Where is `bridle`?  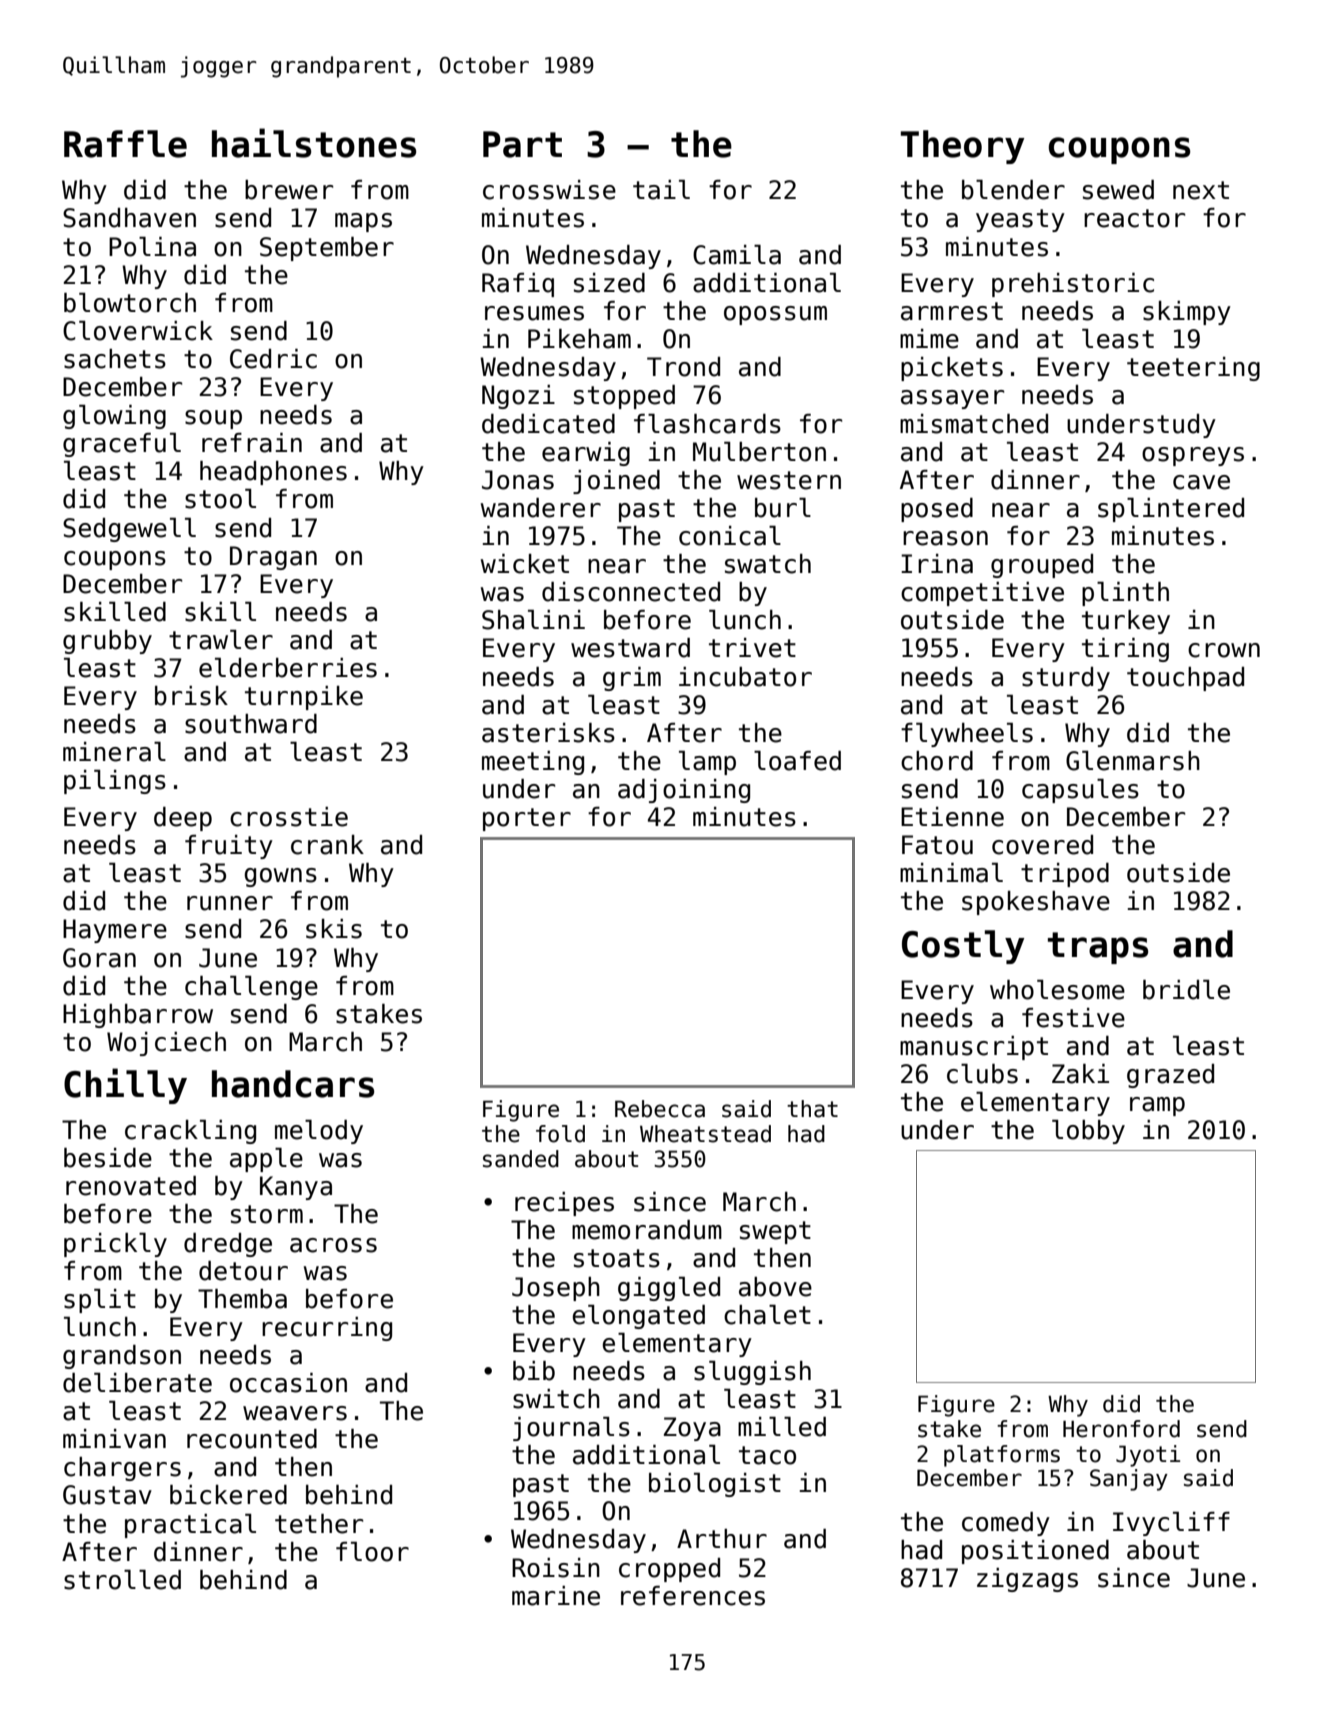
bridle is located at coordinates (1186, 990).
